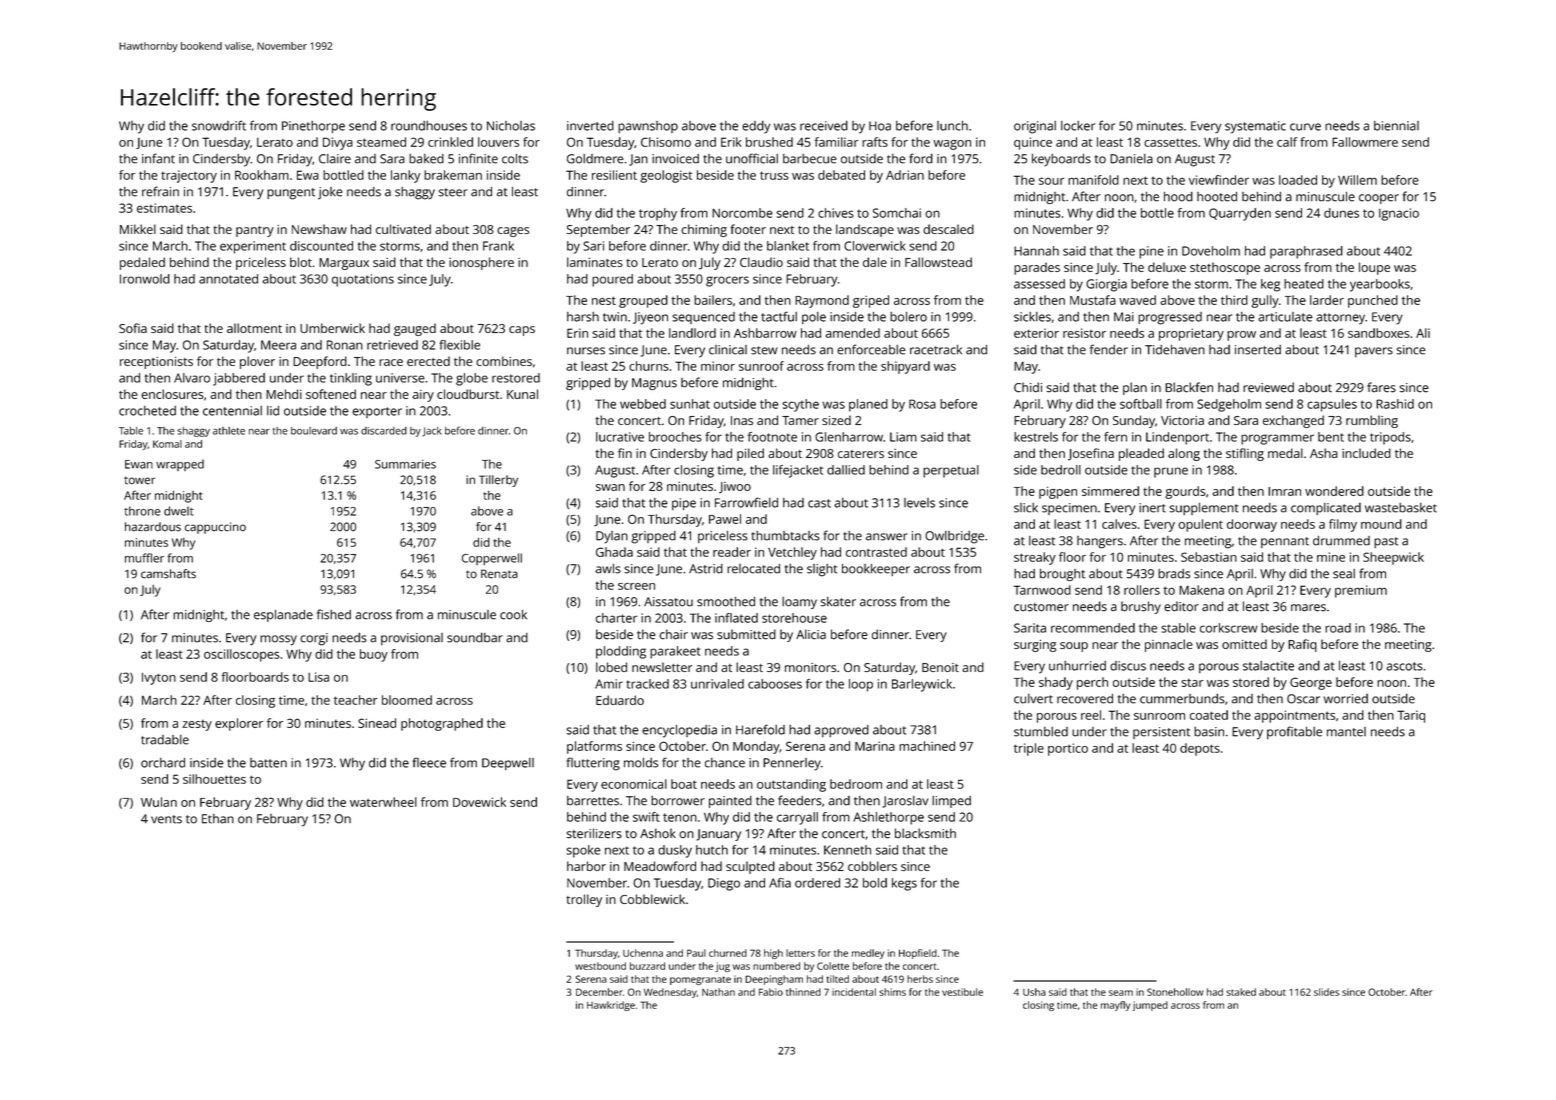 This screenshot has height=1100, width=1556. Describe the element at coordinates (746, 502) in the screenshot. I see `Farrowfield` at that location.
